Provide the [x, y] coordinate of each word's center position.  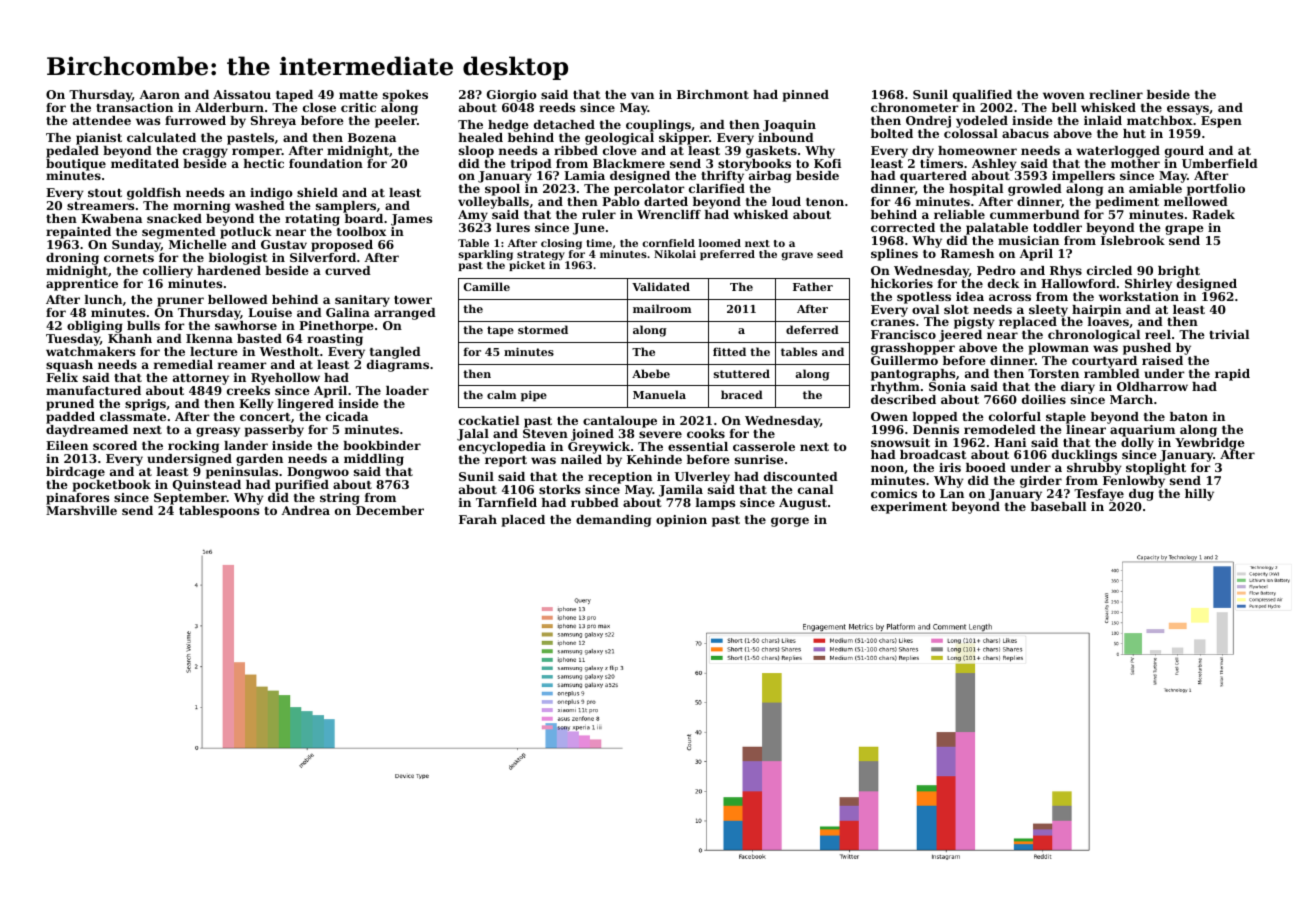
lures [513, 227]
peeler [396, 122]
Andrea [306, 510]
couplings [658, 126]
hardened [229, 270]
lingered [306, 405]
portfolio [1216, 190]
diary [1078, 388]
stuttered [742, 373]
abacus [1025, 133]
